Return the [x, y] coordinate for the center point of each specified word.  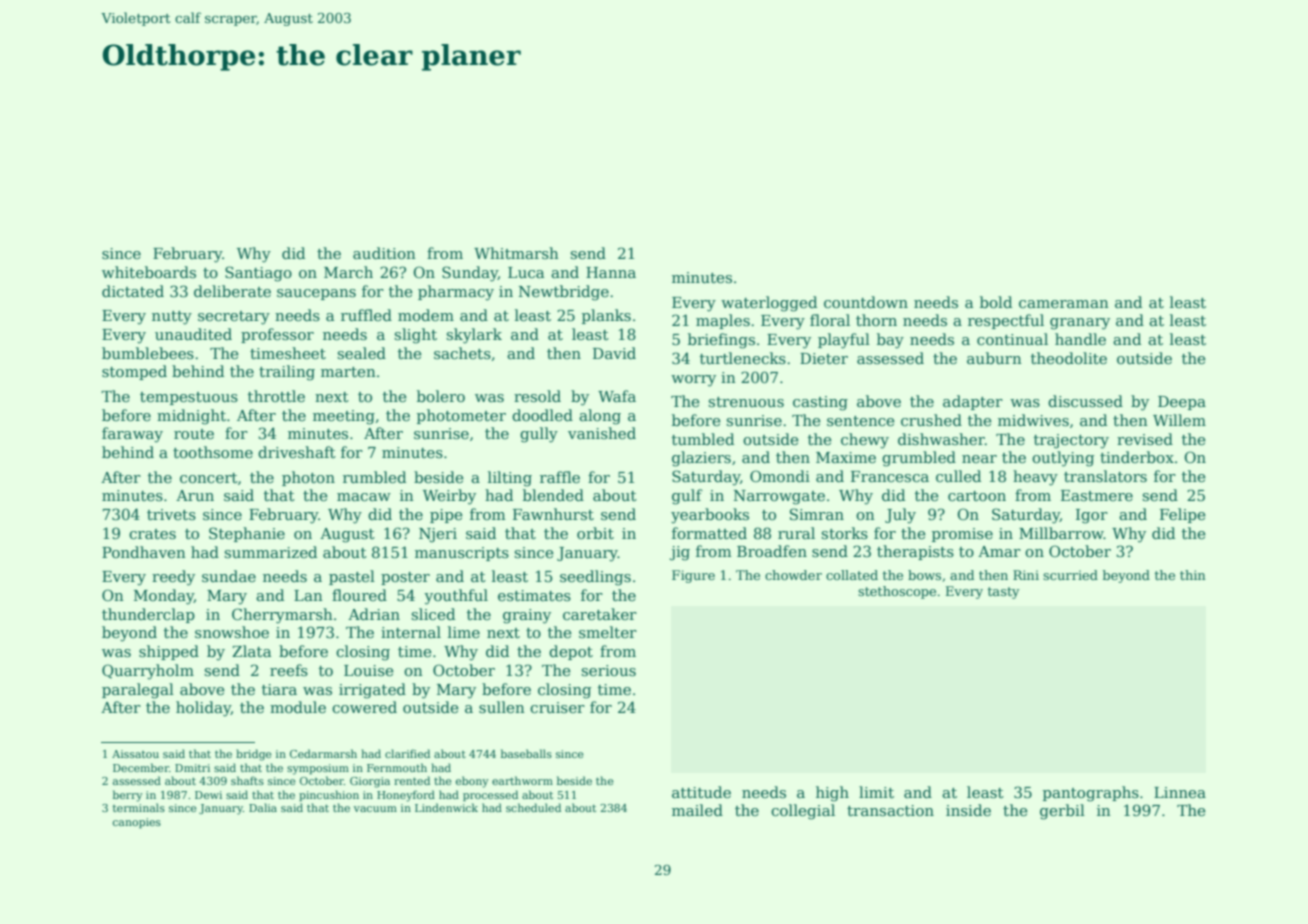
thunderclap [148, 615]
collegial [803, 812]
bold [996, 302]
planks [606, 316]
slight [415, 336]
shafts [247, 780]
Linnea [1180, 792]
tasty [1003, 593]
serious [608, 670]
